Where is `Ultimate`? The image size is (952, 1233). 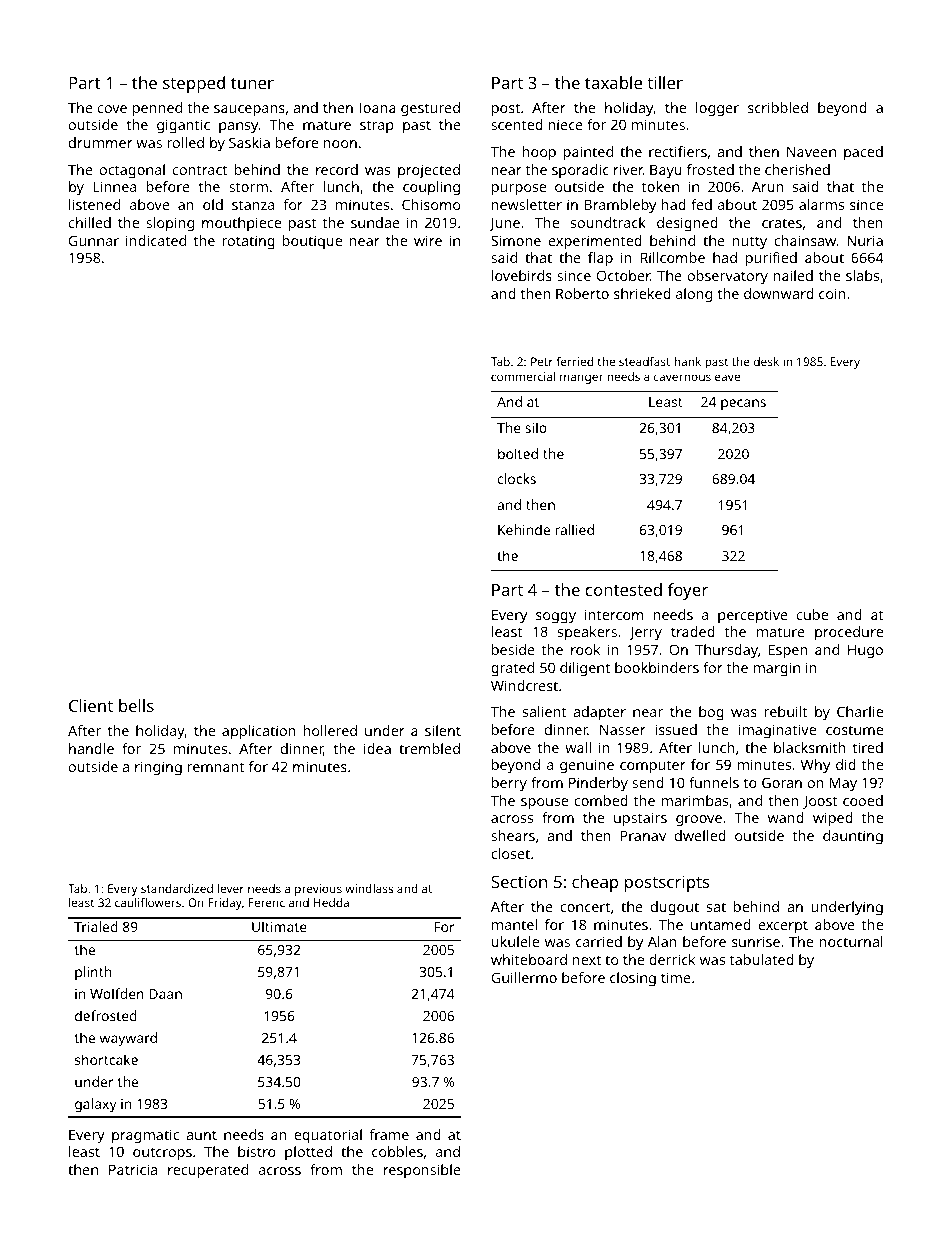 Ultimate is located at coordinates (279, 926).
